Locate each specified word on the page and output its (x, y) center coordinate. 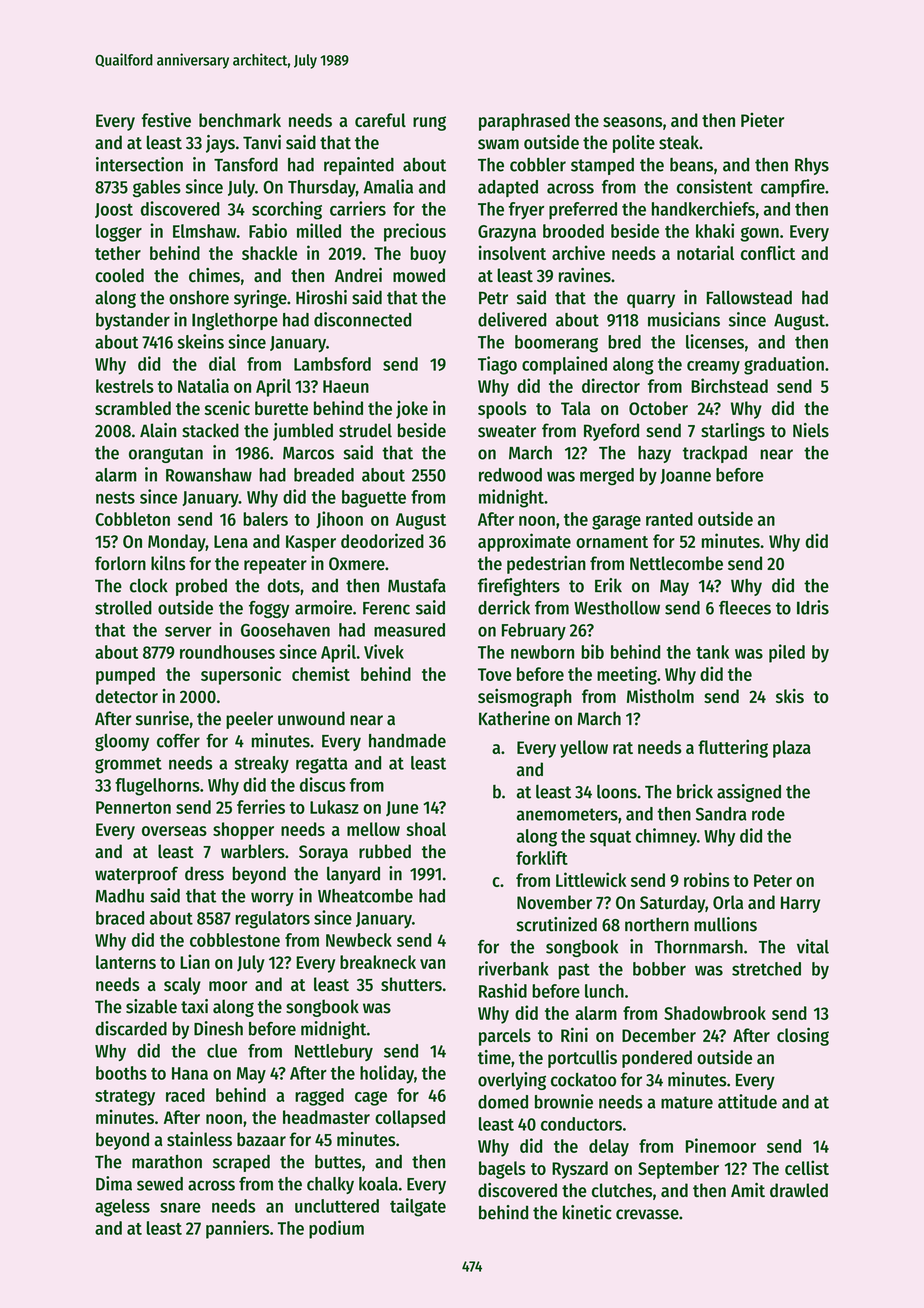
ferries (261, 806)
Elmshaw (204, 231)
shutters (411, 984)
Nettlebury (334, 1052)
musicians (684, 319)
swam (498, 144)
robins (707, 879)
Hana (190, 1073)
